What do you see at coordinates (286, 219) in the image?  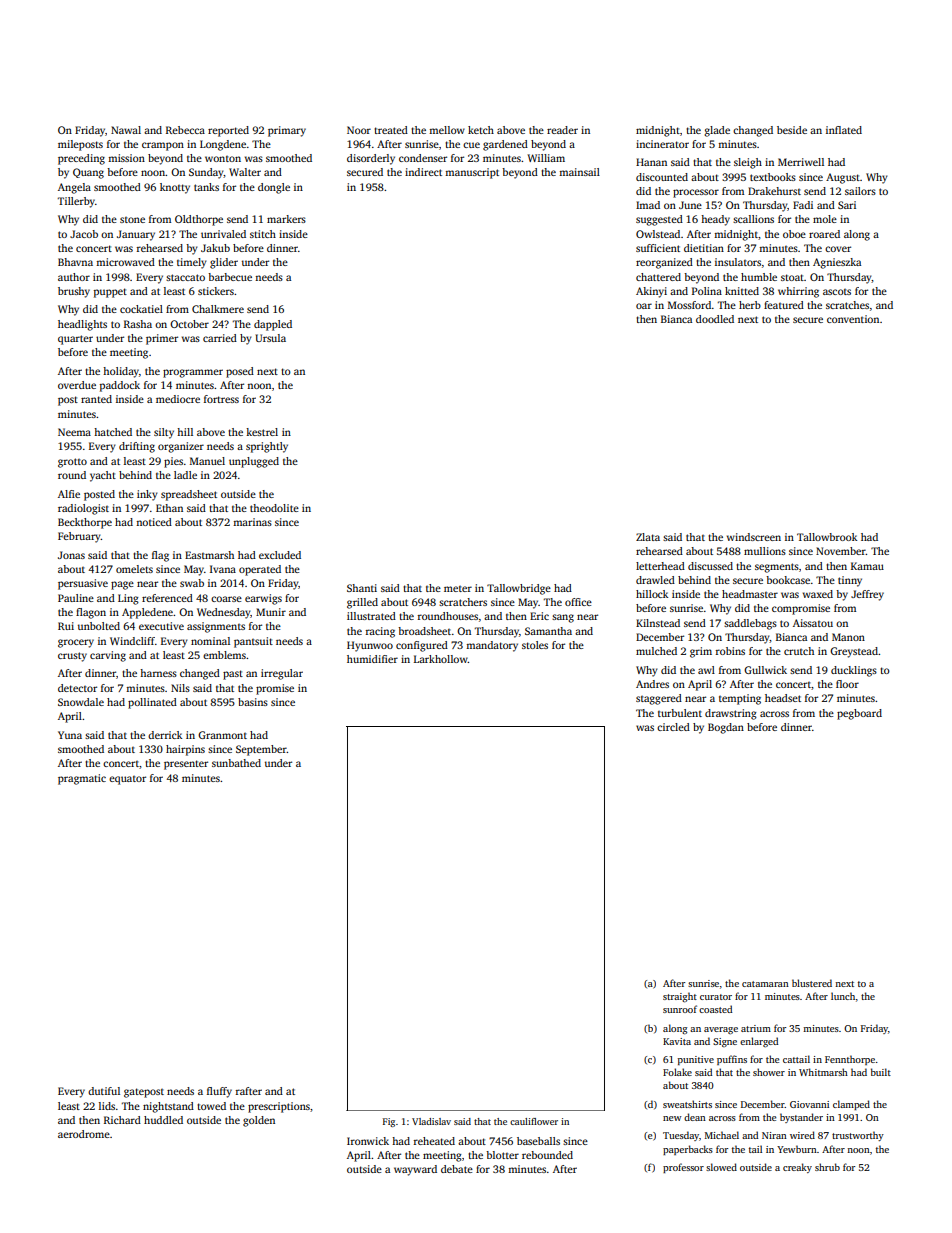 I see `markers` at bounding box center [286, 219].
